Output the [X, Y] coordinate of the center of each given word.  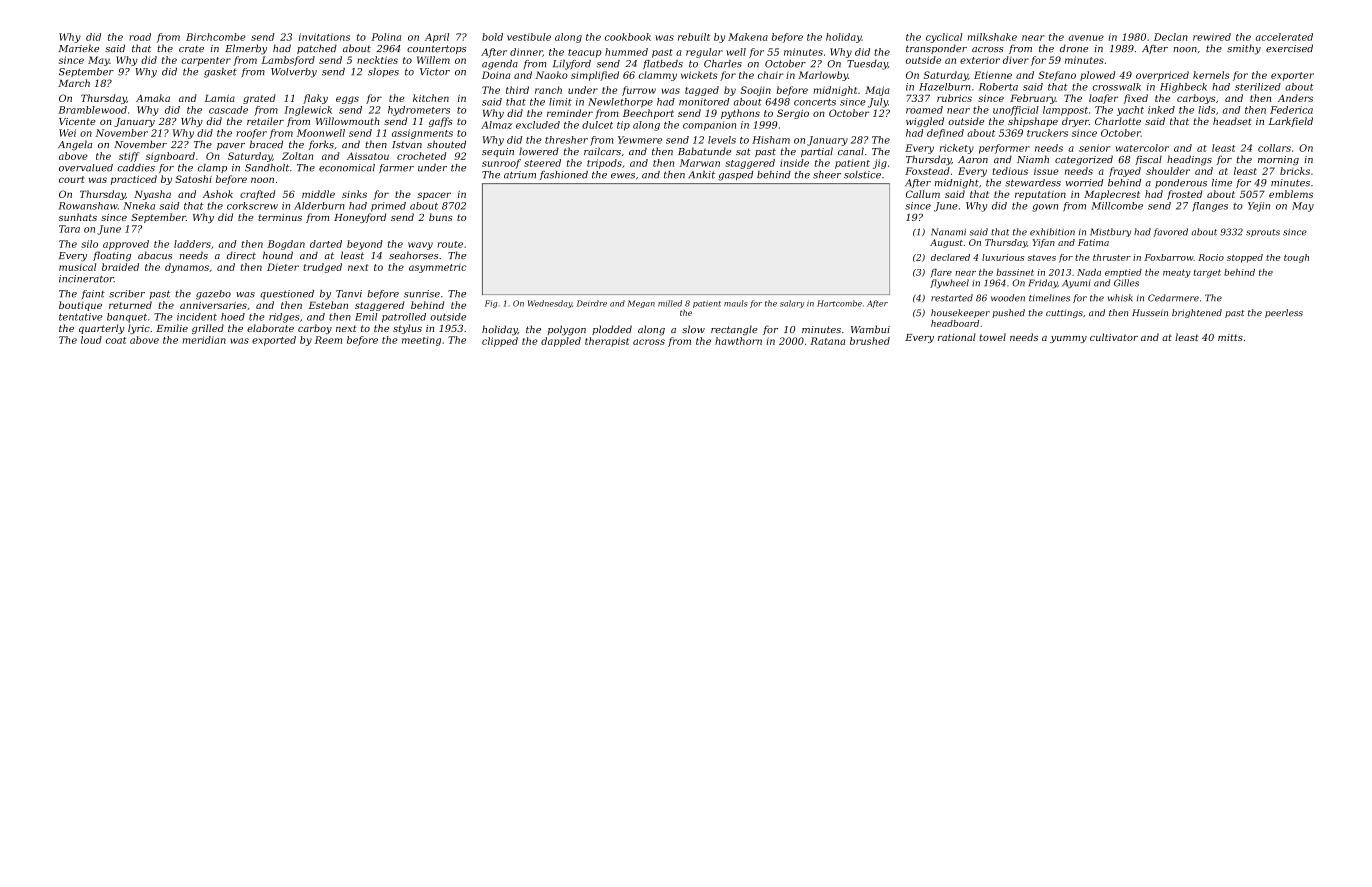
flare [941, 273]
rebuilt [694, 37]
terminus [280, 217]
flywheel [949, 283]
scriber [127, 294]
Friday [1043, 283]
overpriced [1162, 76]
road [140, 37]
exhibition [1052, 232]
